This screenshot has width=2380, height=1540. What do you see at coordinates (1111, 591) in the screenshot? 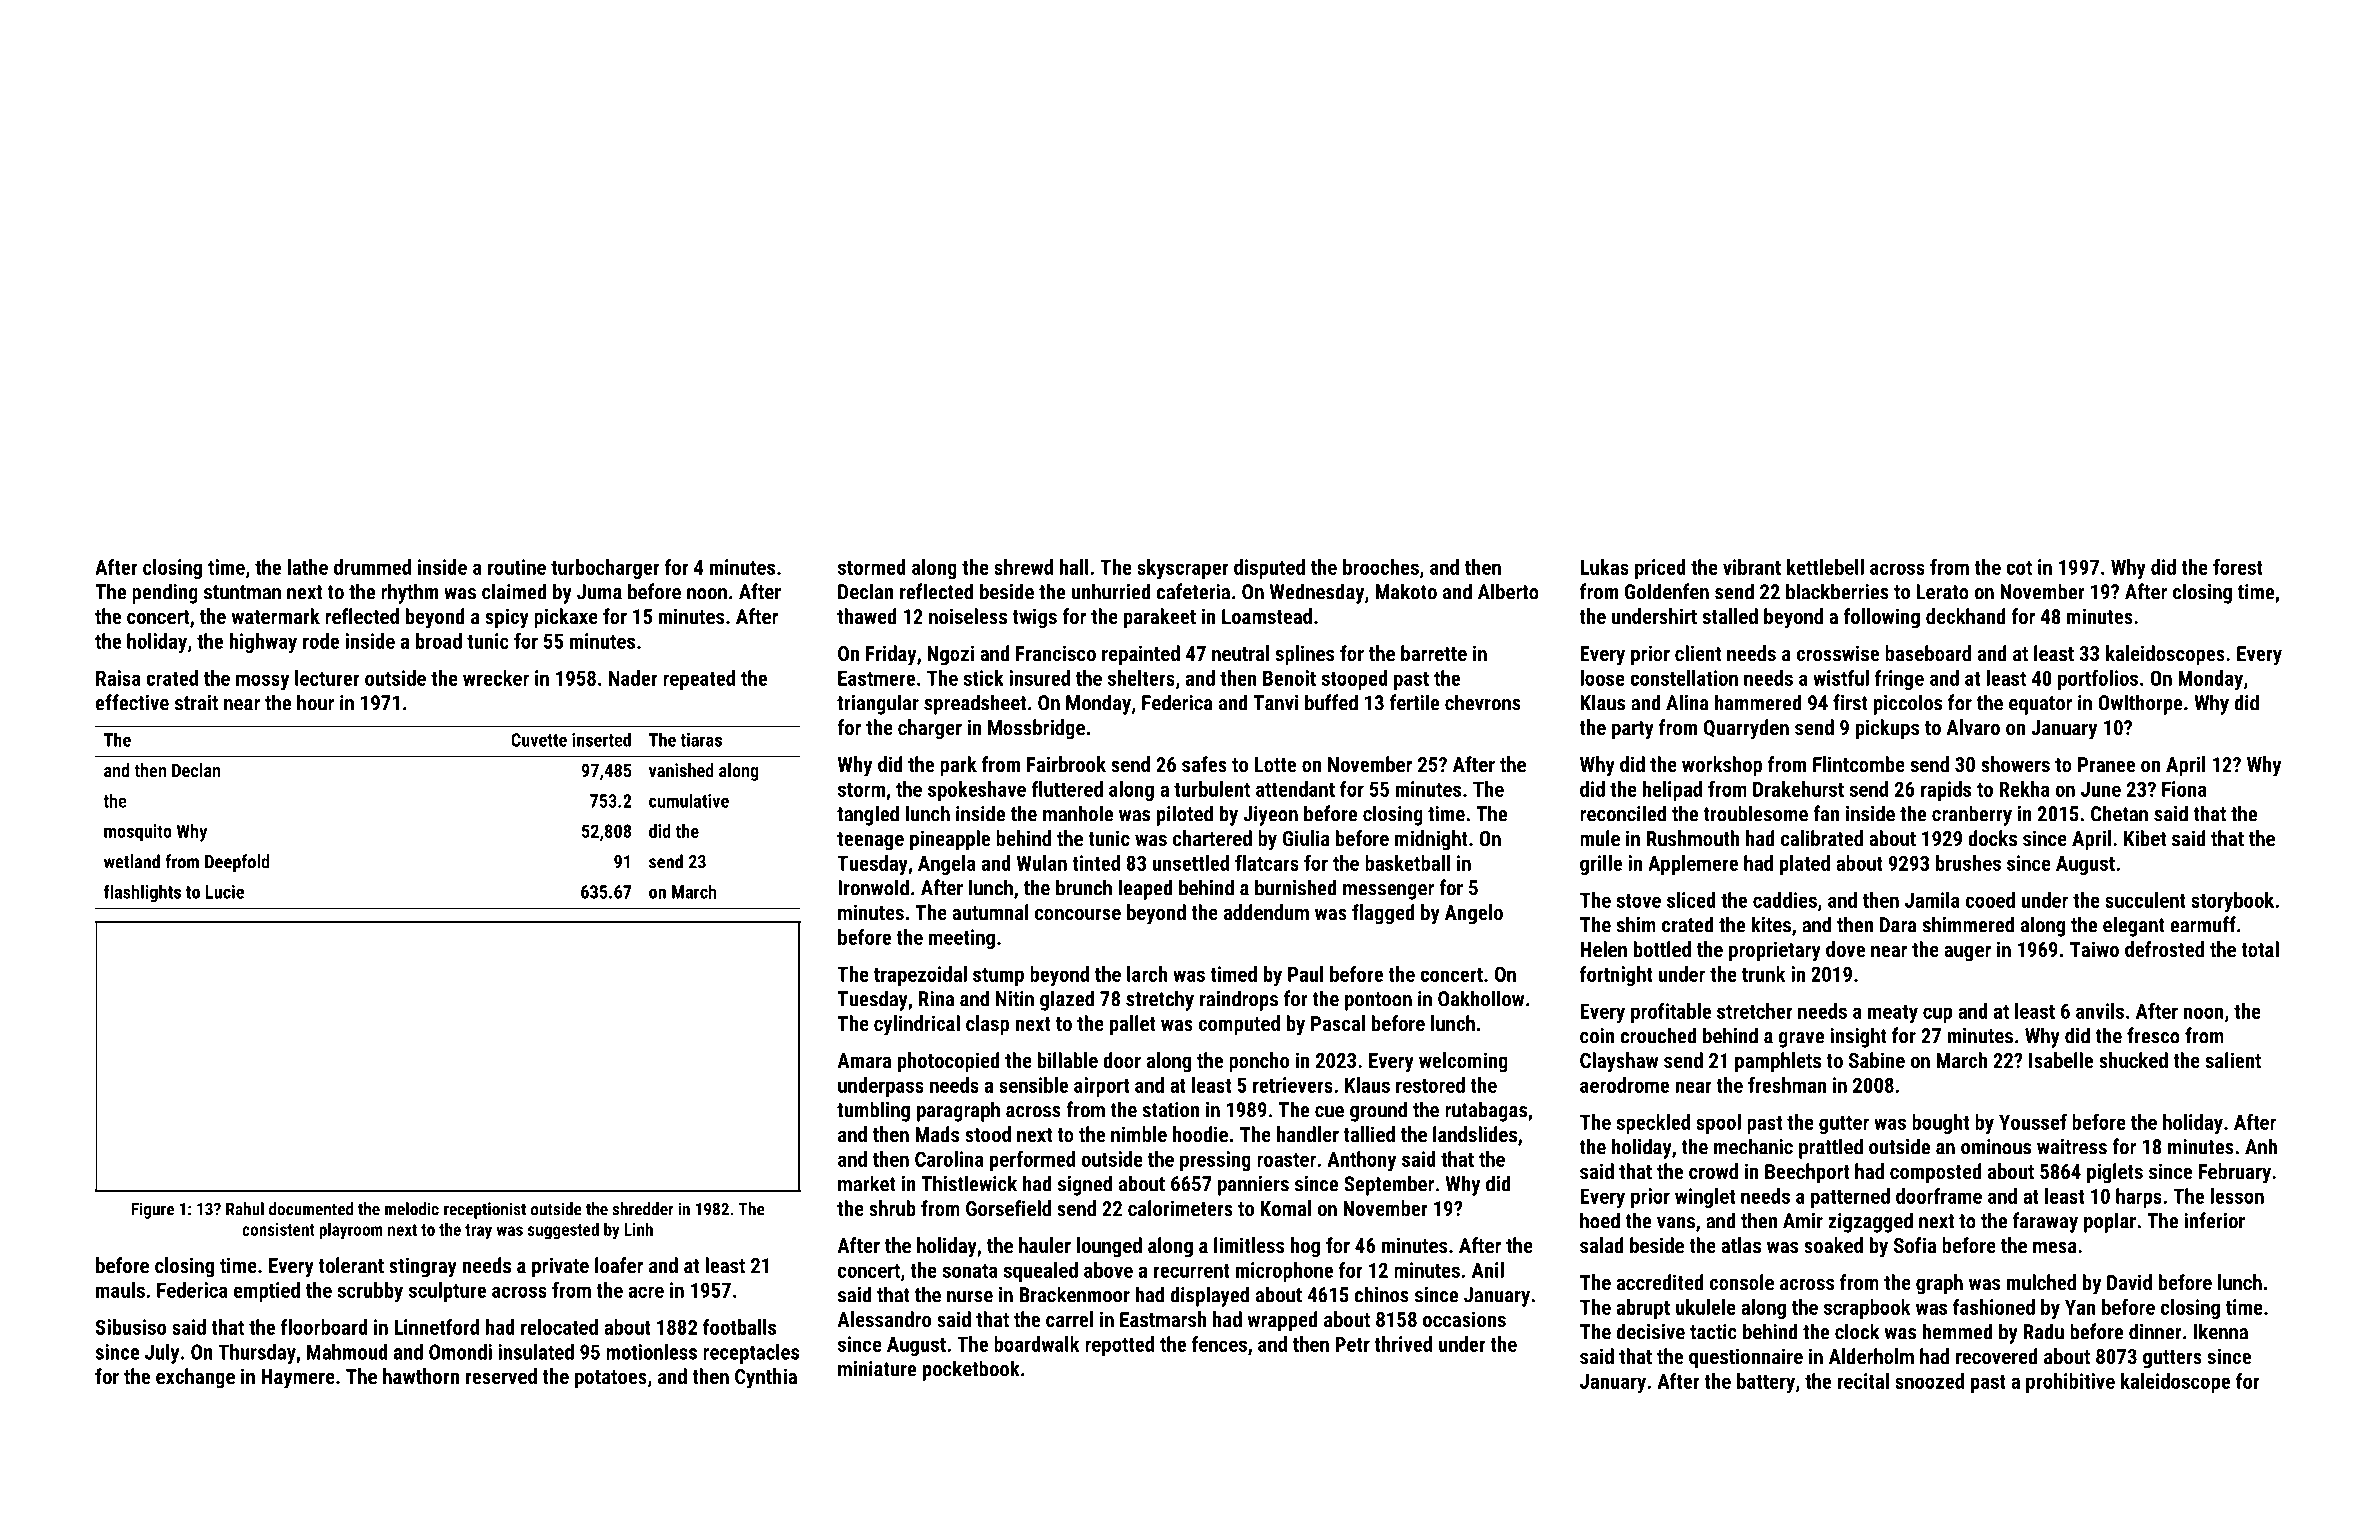
I see `unhurried` at bounding box center [1111, 591].
